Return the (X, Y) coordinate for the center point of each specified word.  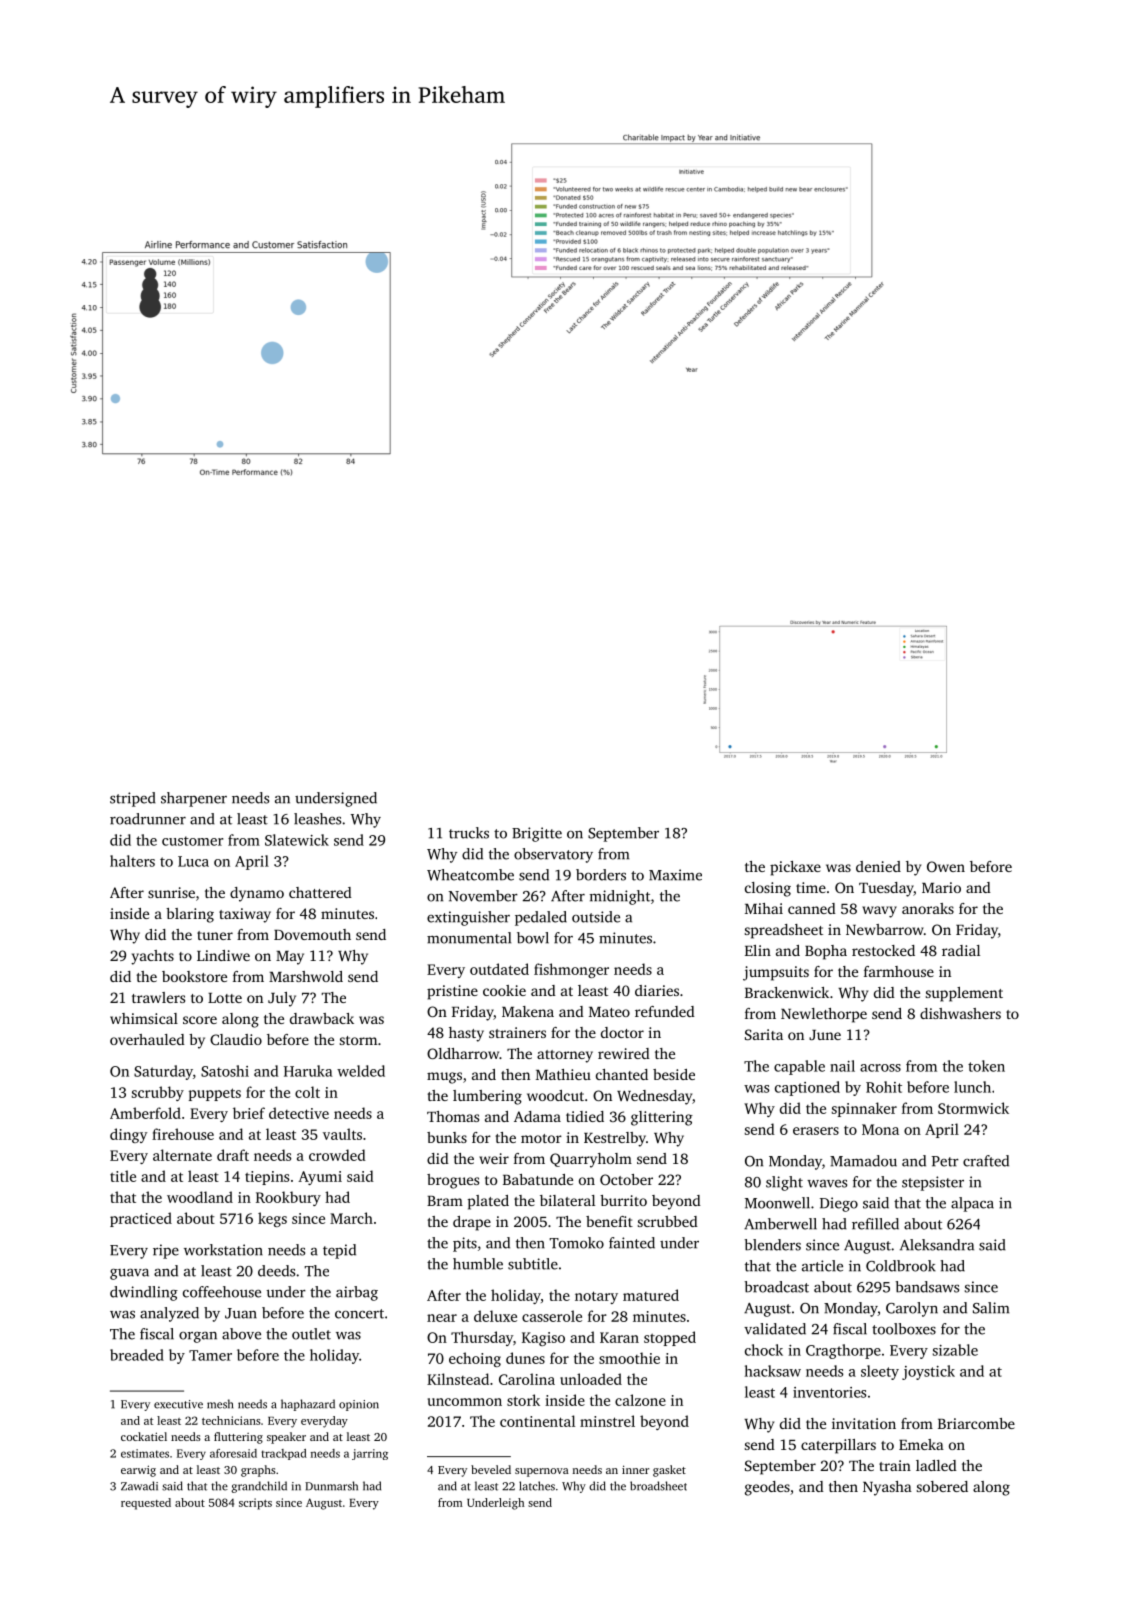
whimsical (144, 1018)
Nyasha (887, 1488)
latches (537, 1486)
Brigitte (537, 834)
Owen (946, 866)
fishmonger (571, 970)
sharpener (194, 799)
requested (146, 1504)
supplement (964, 994)
